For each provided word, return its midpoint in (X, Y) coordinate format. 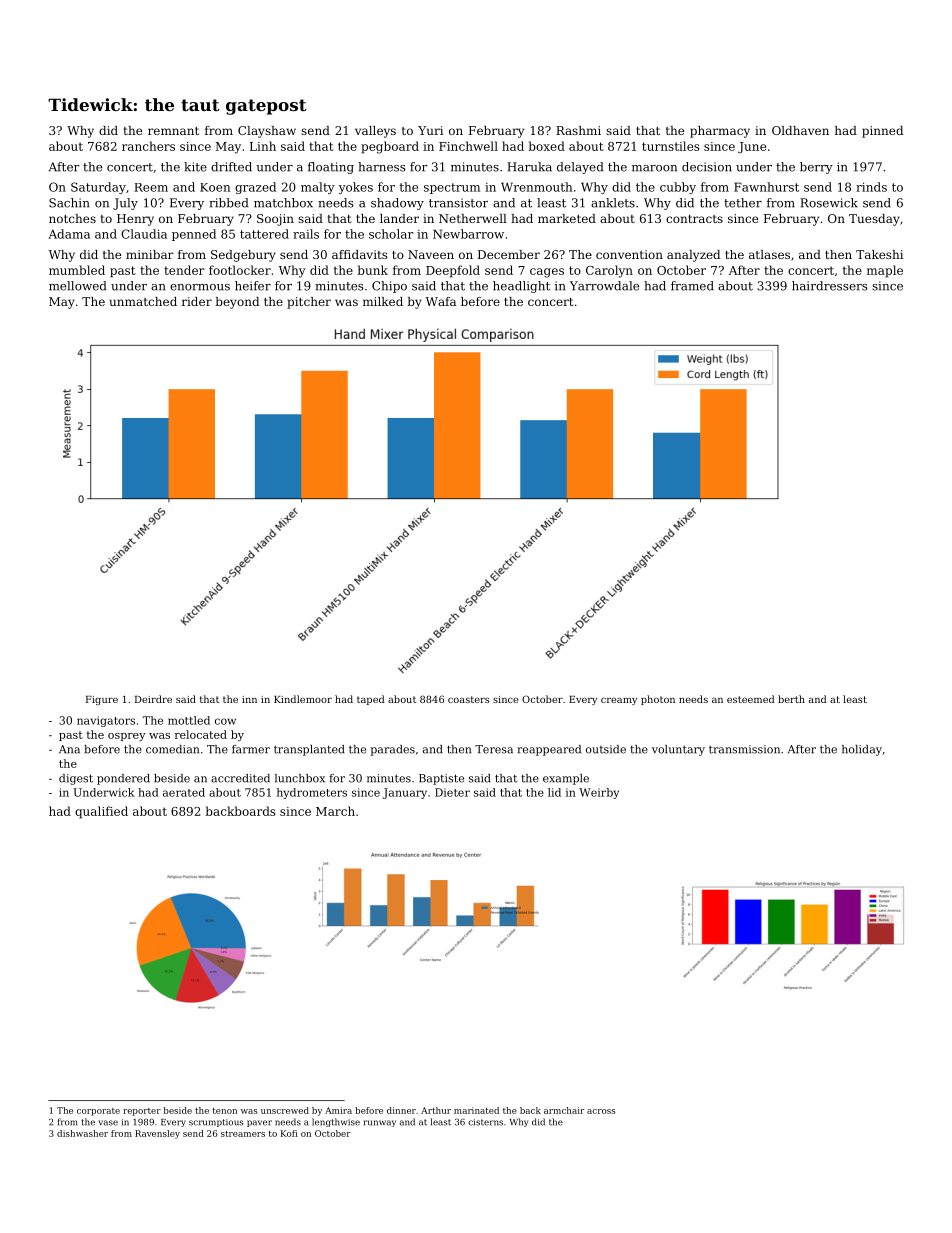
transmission (744, 749)
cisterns (486, 1122)
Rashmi (578, 130)
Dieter (452, 792)
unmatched (143, 301)
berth (791, 699)
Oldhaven (800, 130)
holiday (862, 750)
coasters (469, 699)
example (566, 779)
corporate (98, 1112)
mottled (189, 720)
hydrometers (312, 793)
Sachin (69, 203)
